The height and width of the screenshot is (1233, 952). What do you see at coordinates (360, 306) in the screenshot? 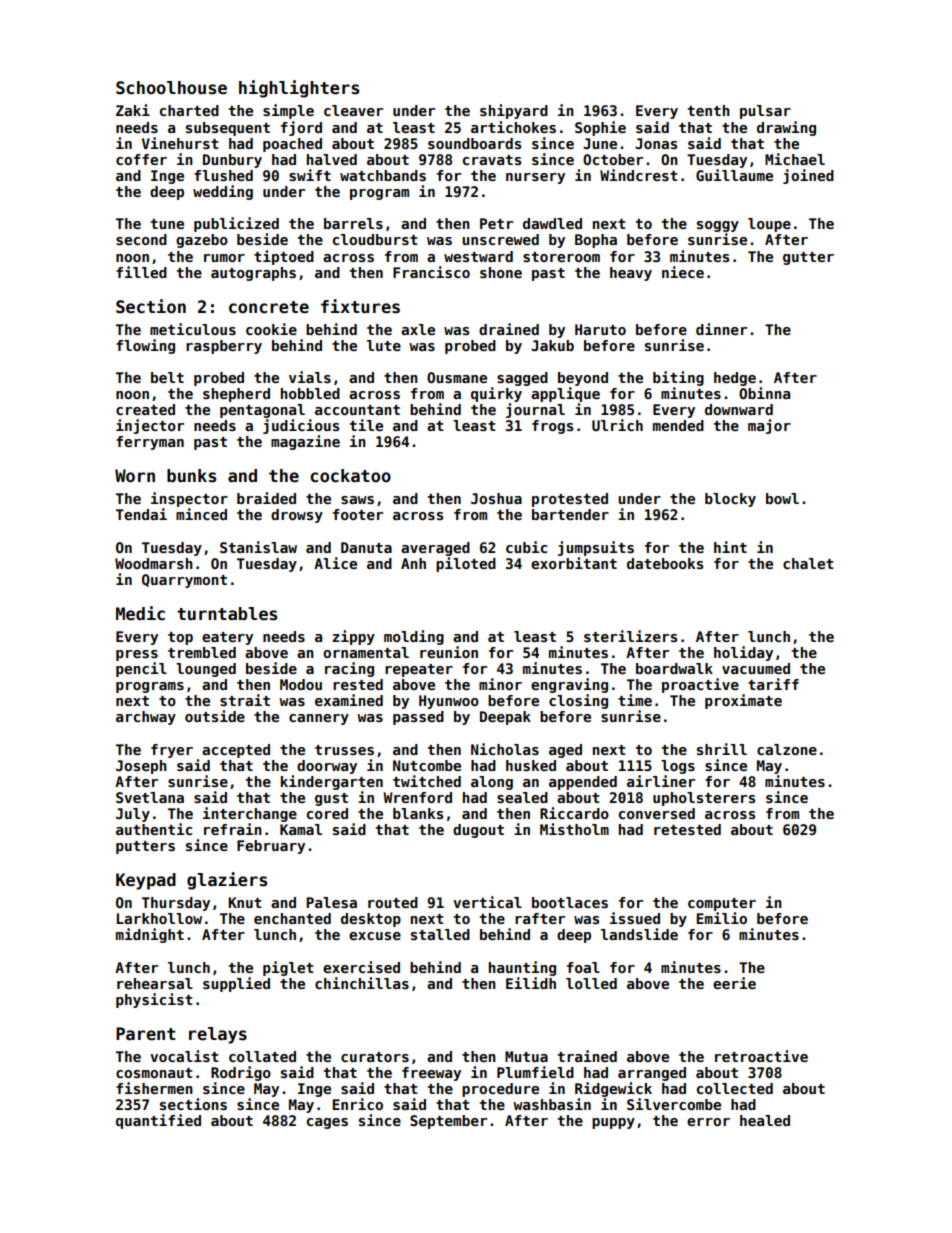
I see `fixtures` at bounding box center [360, 306].
